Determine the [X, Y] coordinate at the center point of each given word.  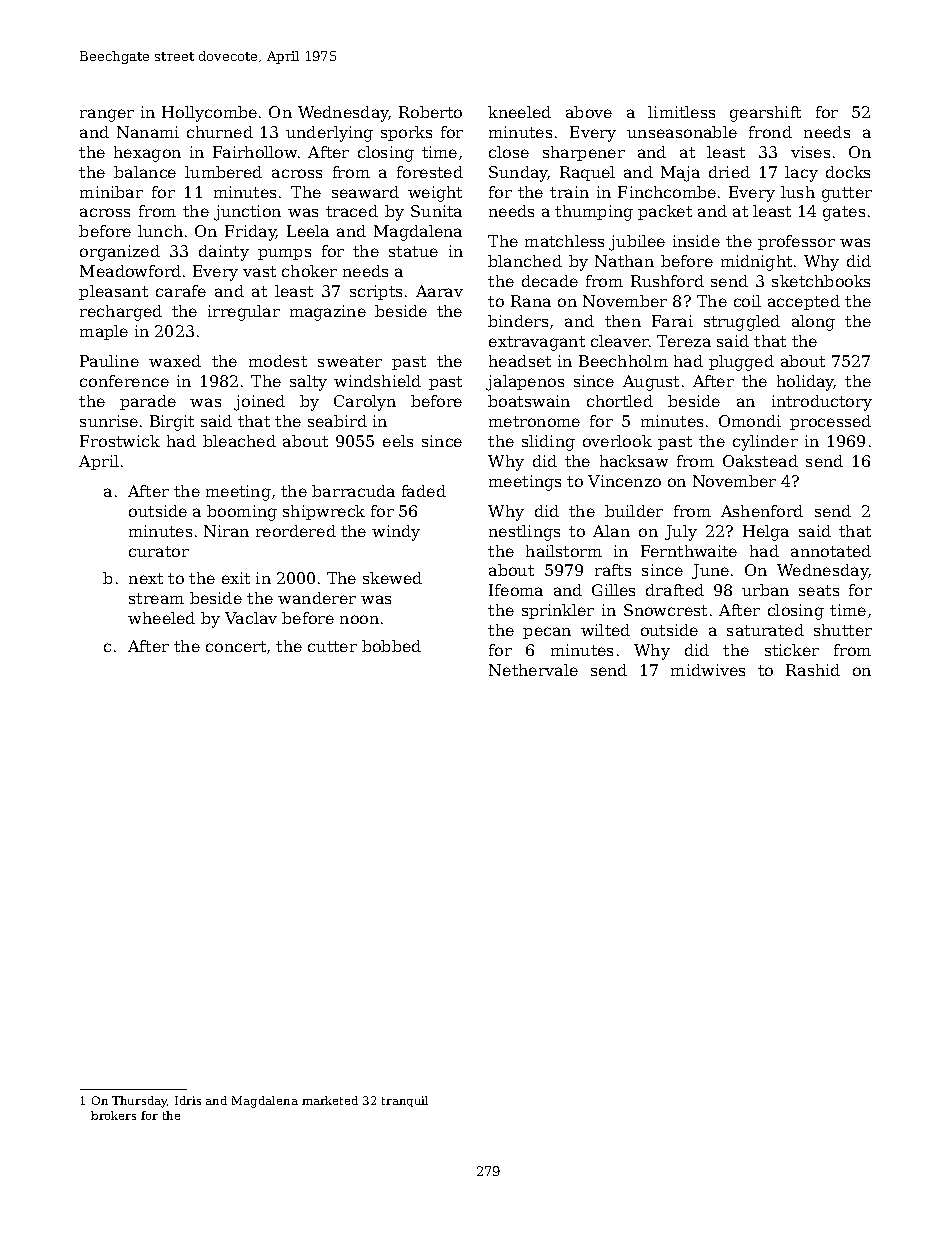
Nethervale [533, 670]
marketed [330, 1100]
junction [247, 213]
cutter [332, 646]
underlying [329, 134]
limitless [681, 112]
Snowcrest [665, 610]
